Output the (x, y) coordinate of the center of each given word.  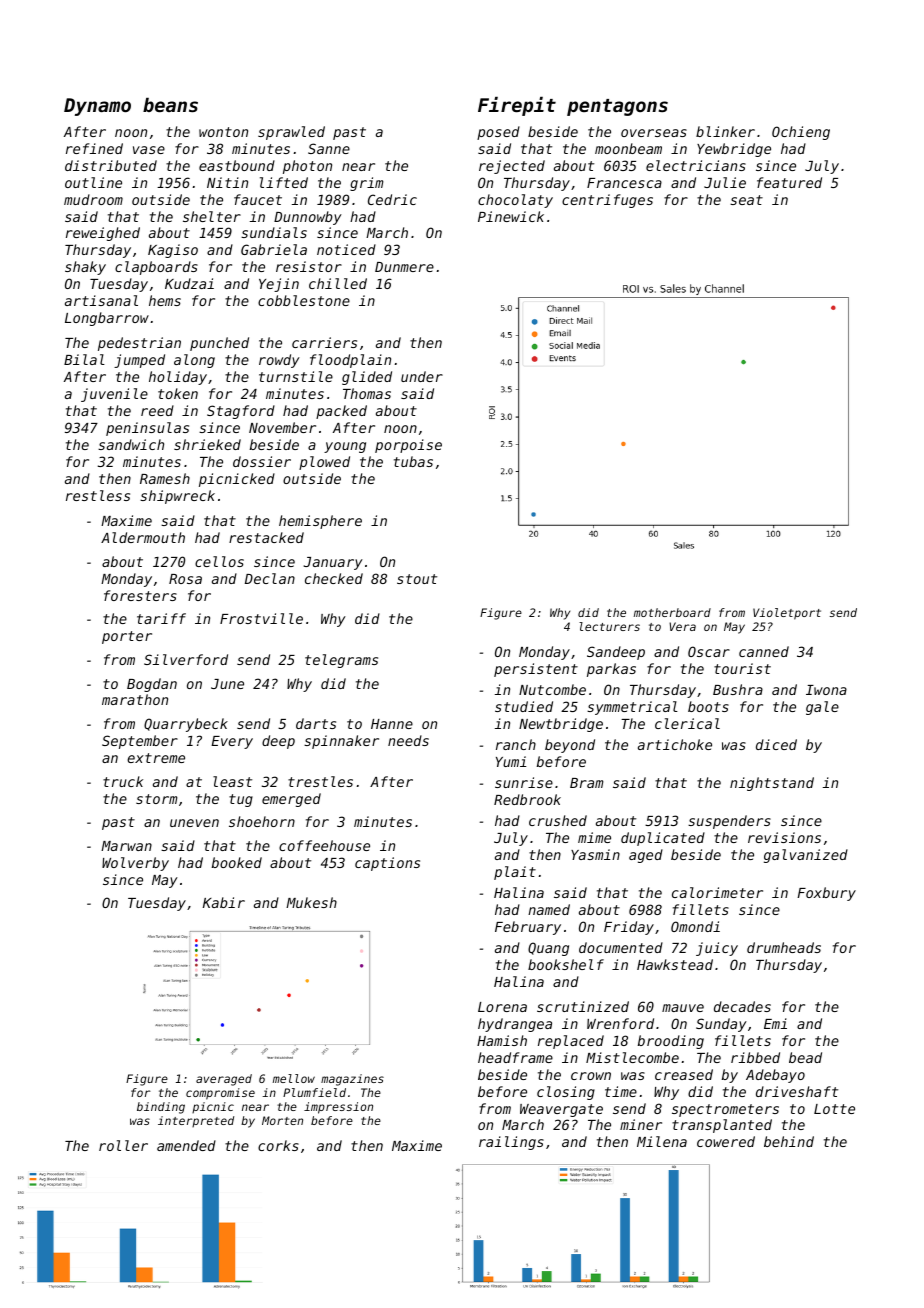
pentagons (617, 107)
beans (170, 105)
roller (123, 1145)
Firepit (517, 106)
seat (746, 200)
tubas (413, 461)
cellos (219, 561)
